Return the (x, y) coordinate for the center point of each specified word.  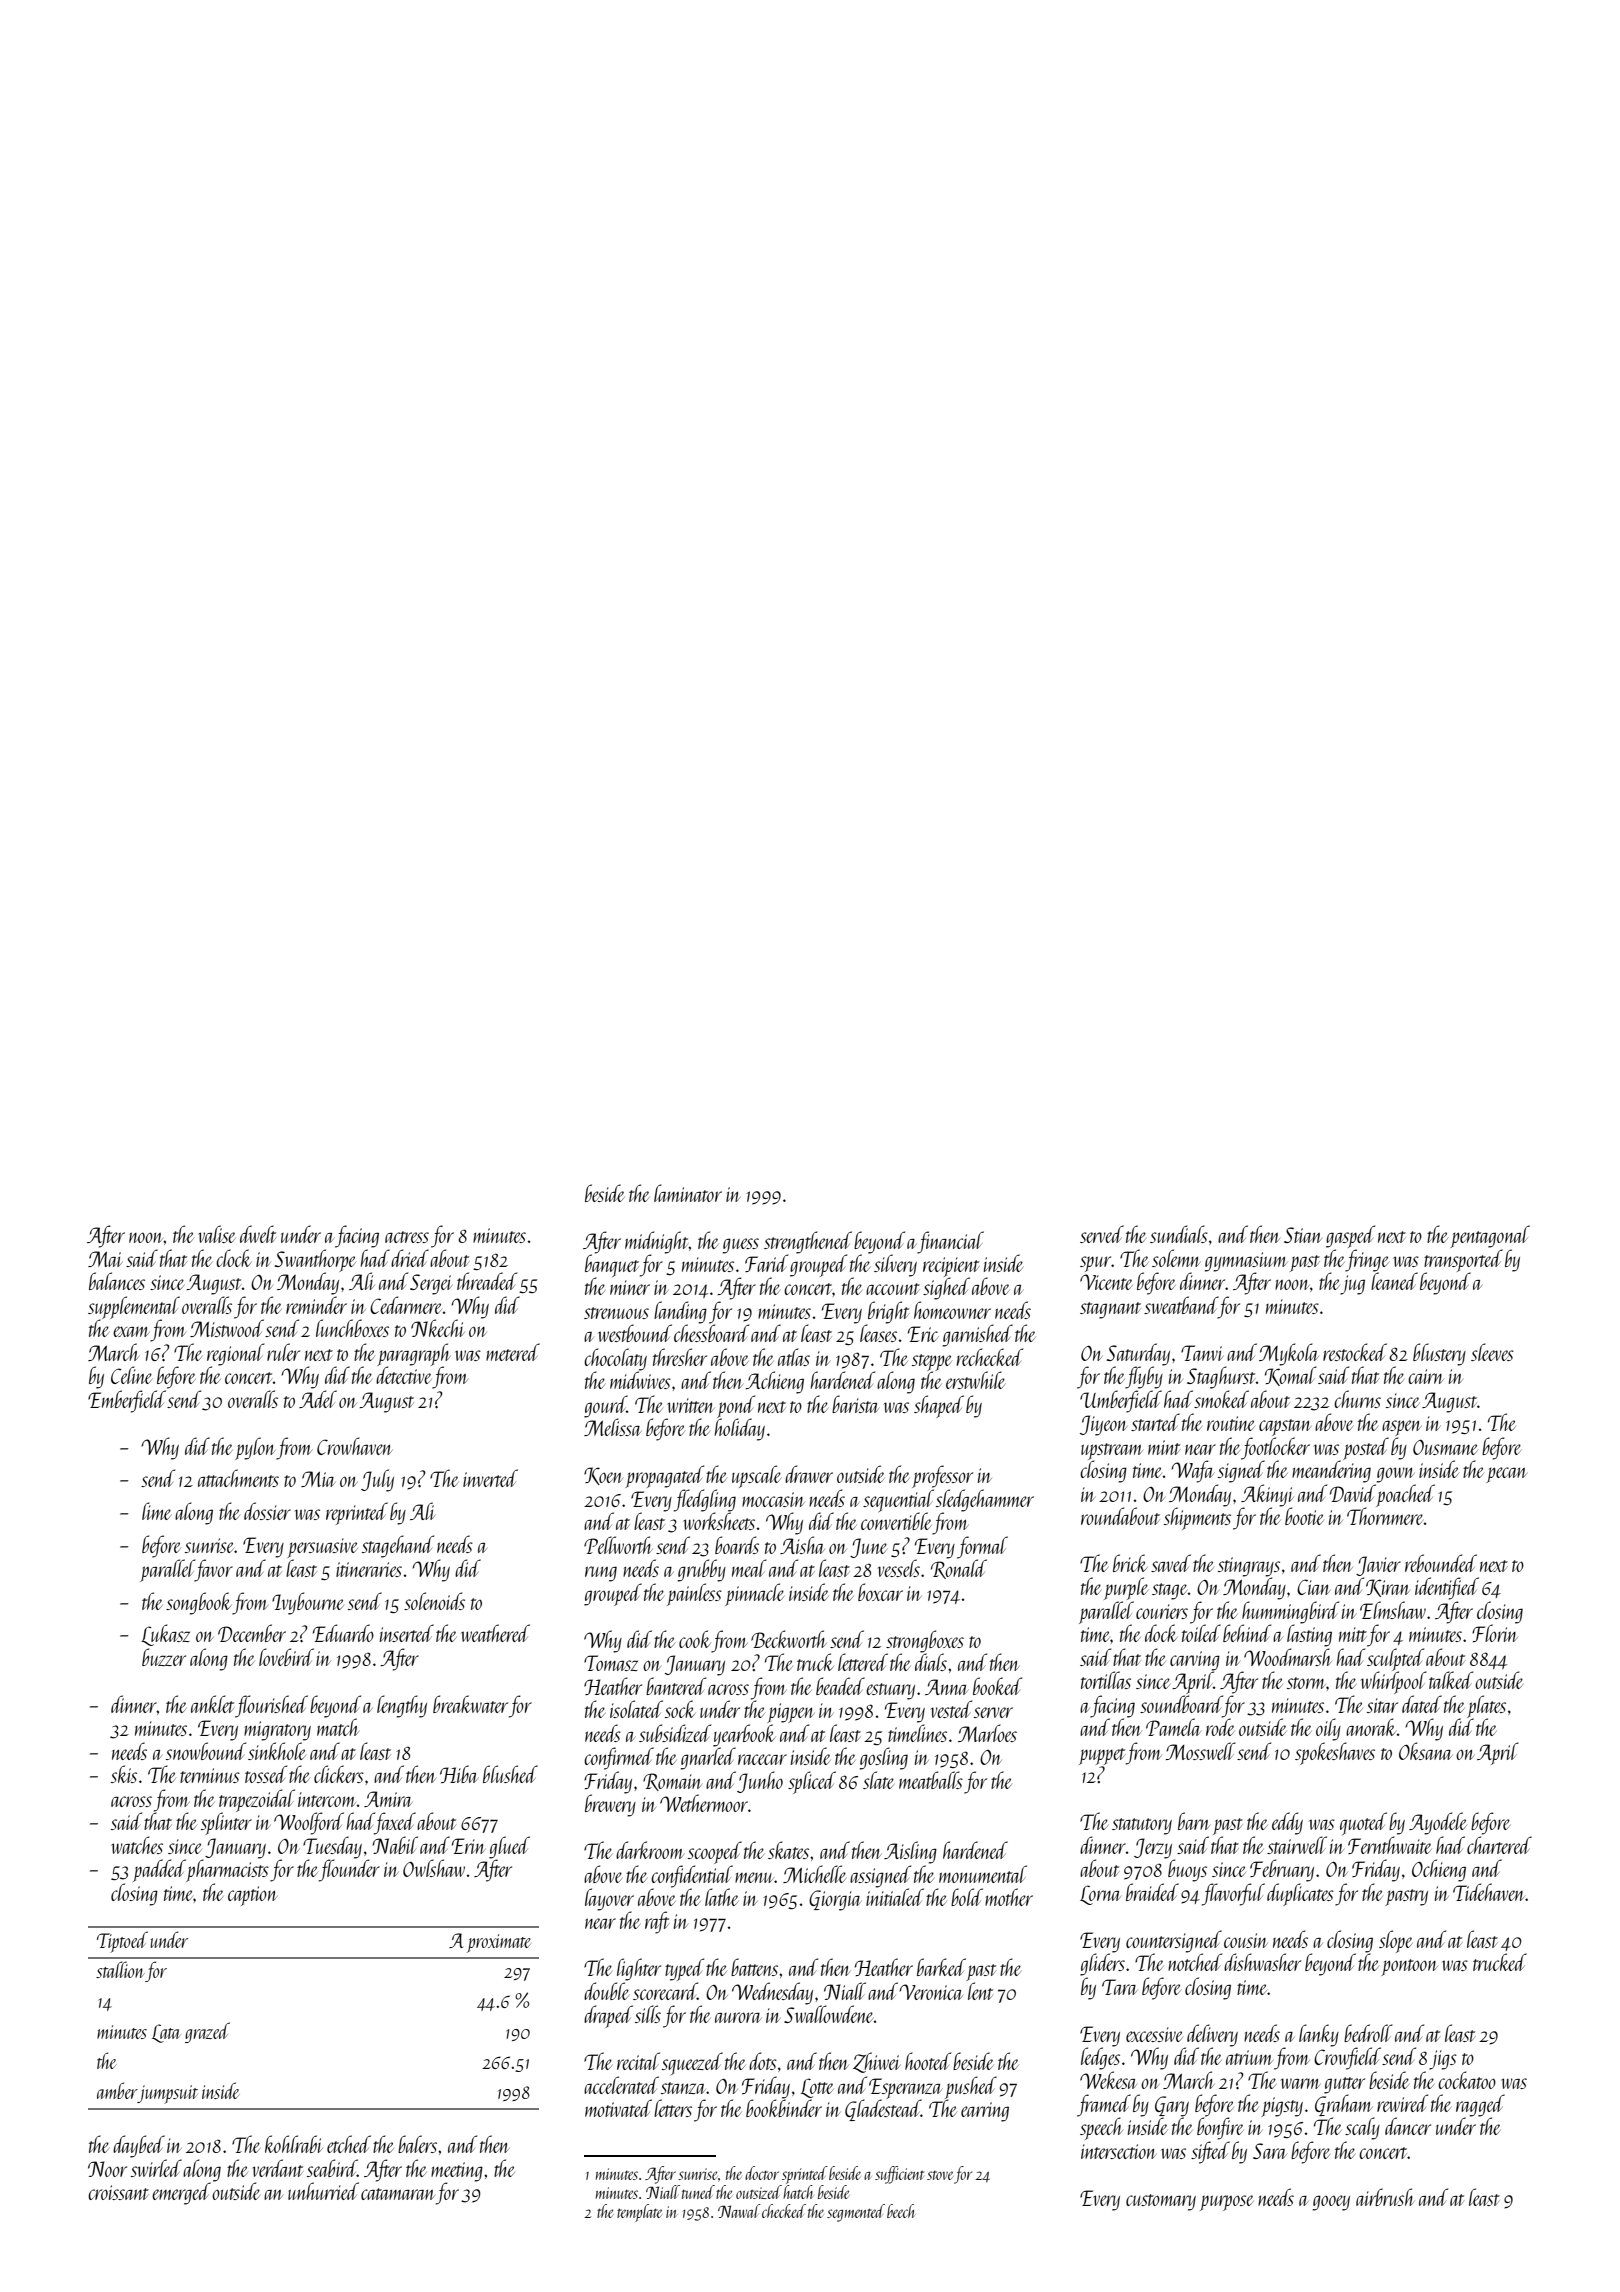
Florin (1495, 1633)
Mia (318, 1479)
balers (417, 2144)
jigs (1443, 2060)
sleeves (1492, 1352)
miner (630, 1287)
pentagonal (1490, 1236)
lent (980, 1991)
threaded (487, 1281)
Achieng (775, 1382)
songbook (199, 1603)
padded (159, 1870)
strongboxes (925, 1641)
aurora (738, 2017)
